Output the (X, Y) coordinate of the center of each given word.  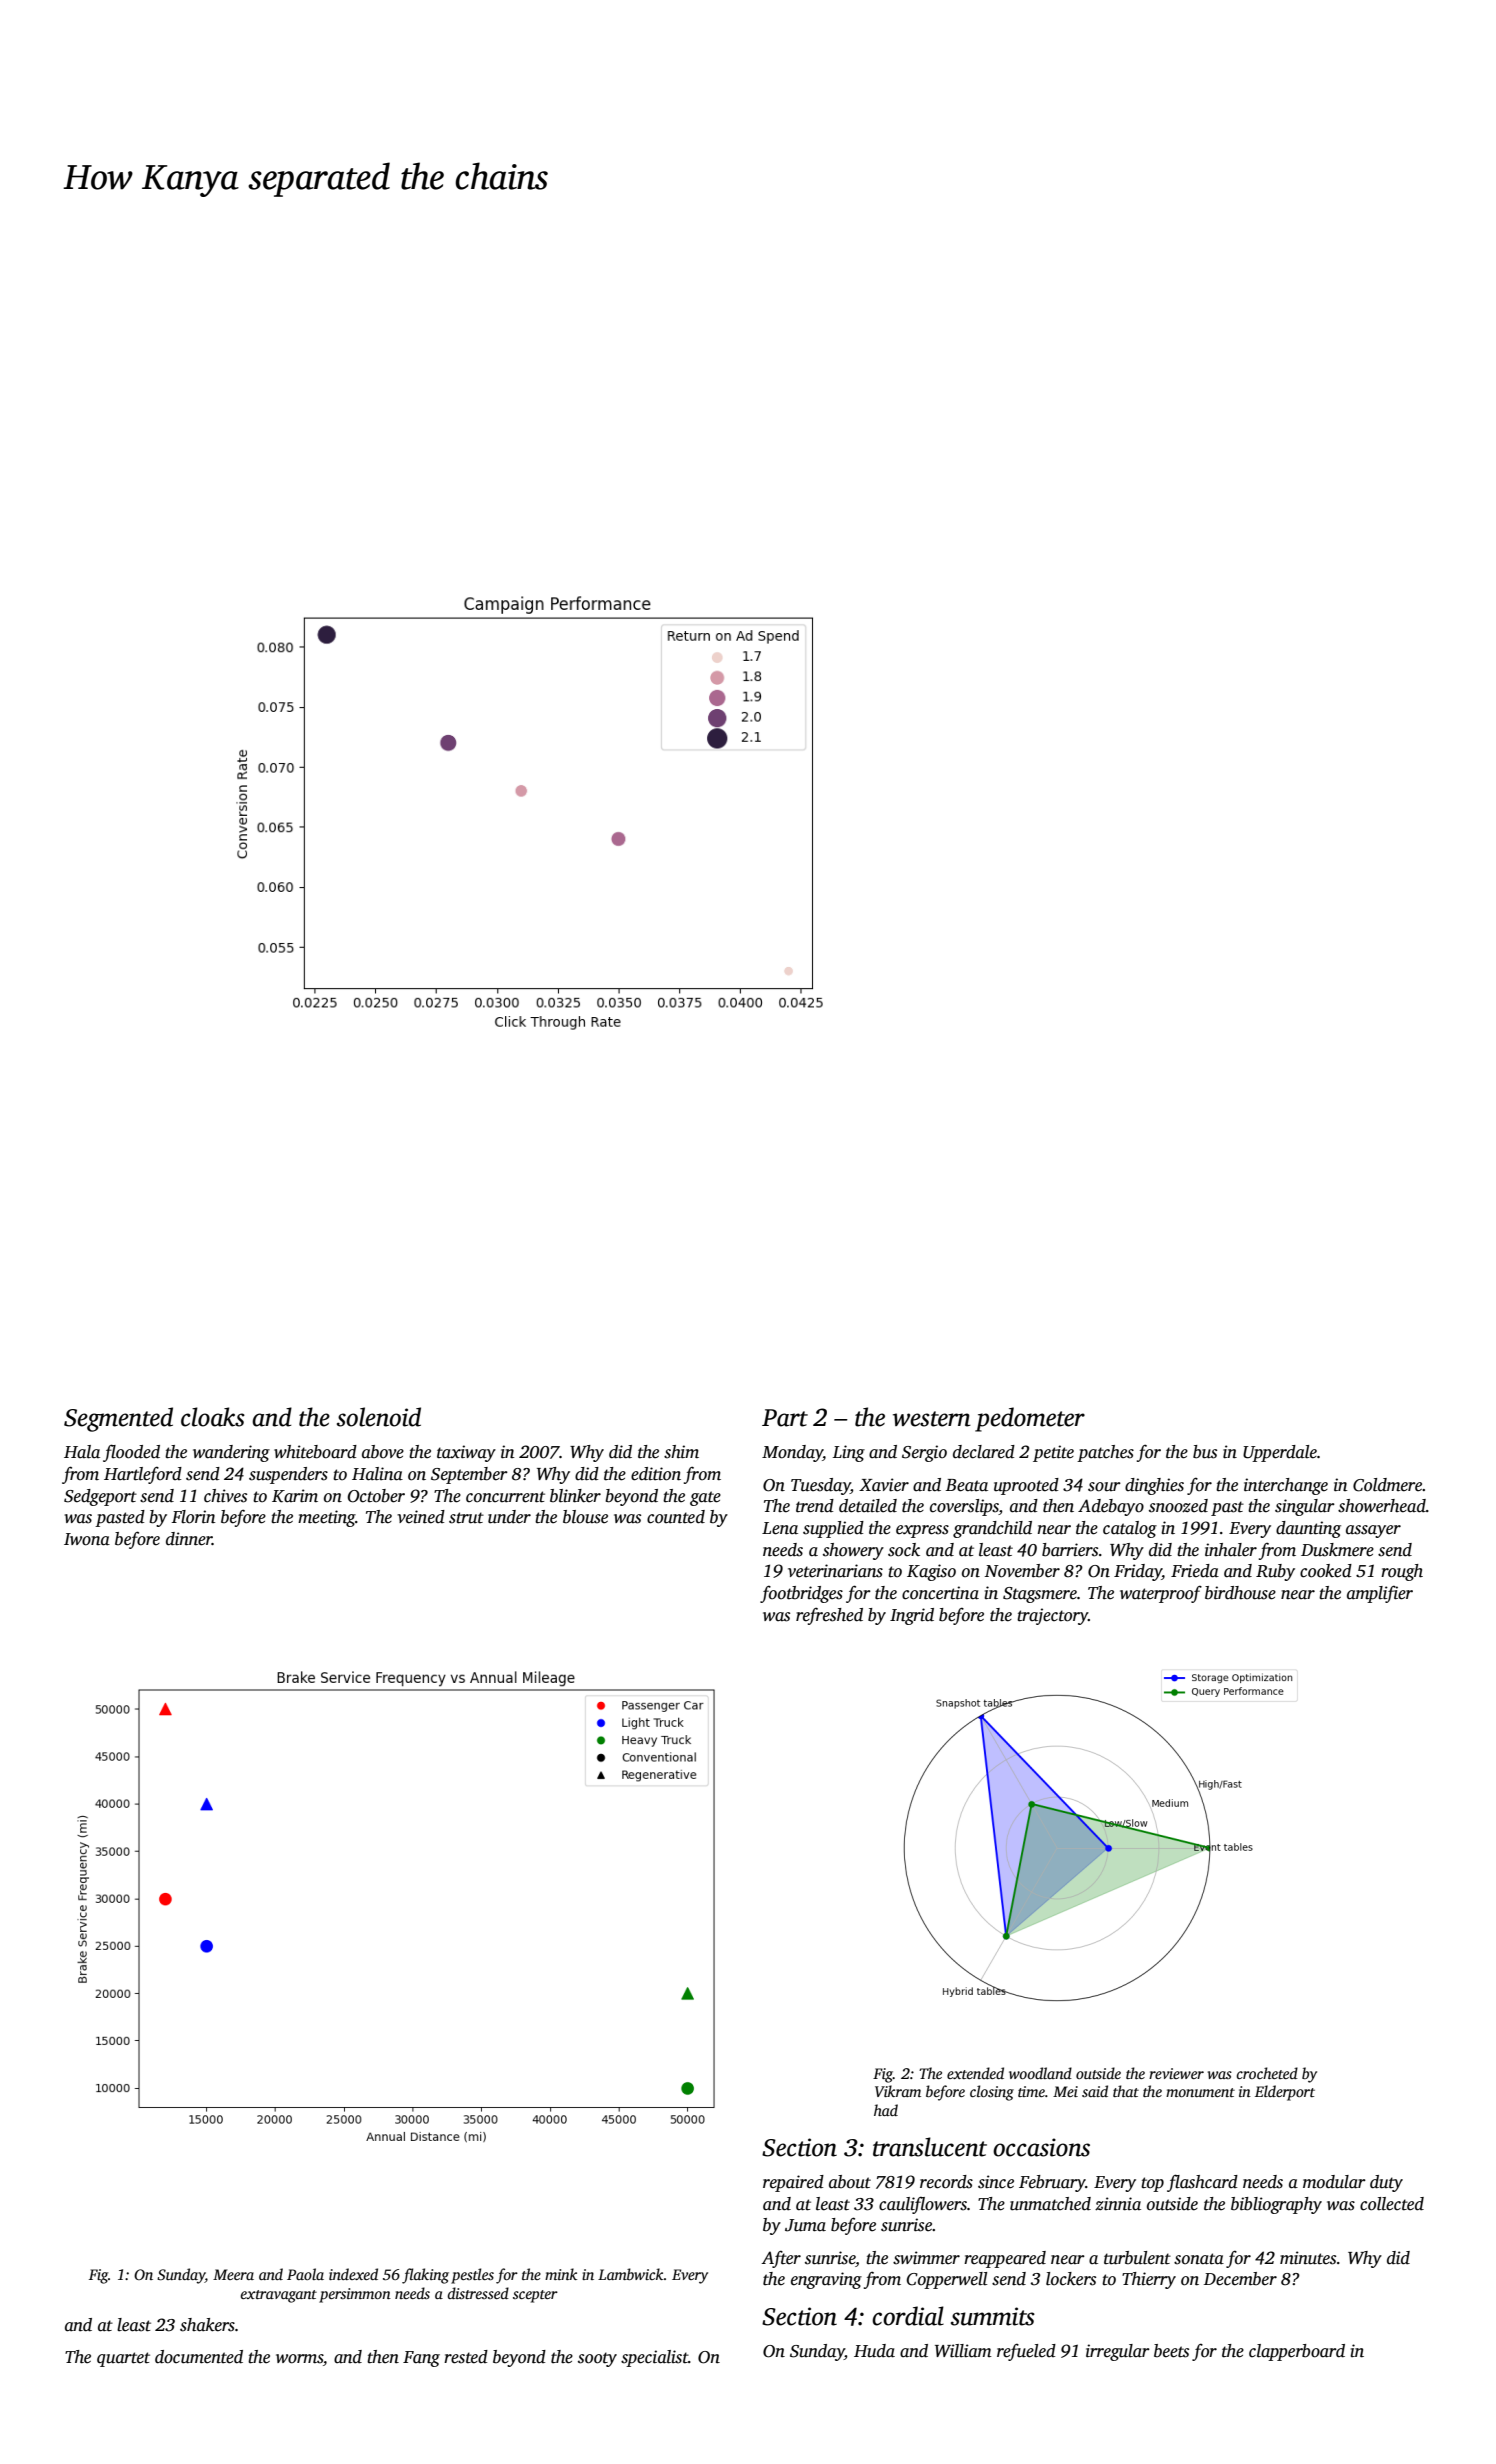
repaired (793, 2183)
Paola (305, 2274)
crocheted (1267, 2073)
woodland (1040, 2073)
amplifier (1380, 1594)
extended (975, 2073)
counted (676, 1517)
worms (299, 2359)
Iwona (87, 1539)
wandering (231, 1453)
